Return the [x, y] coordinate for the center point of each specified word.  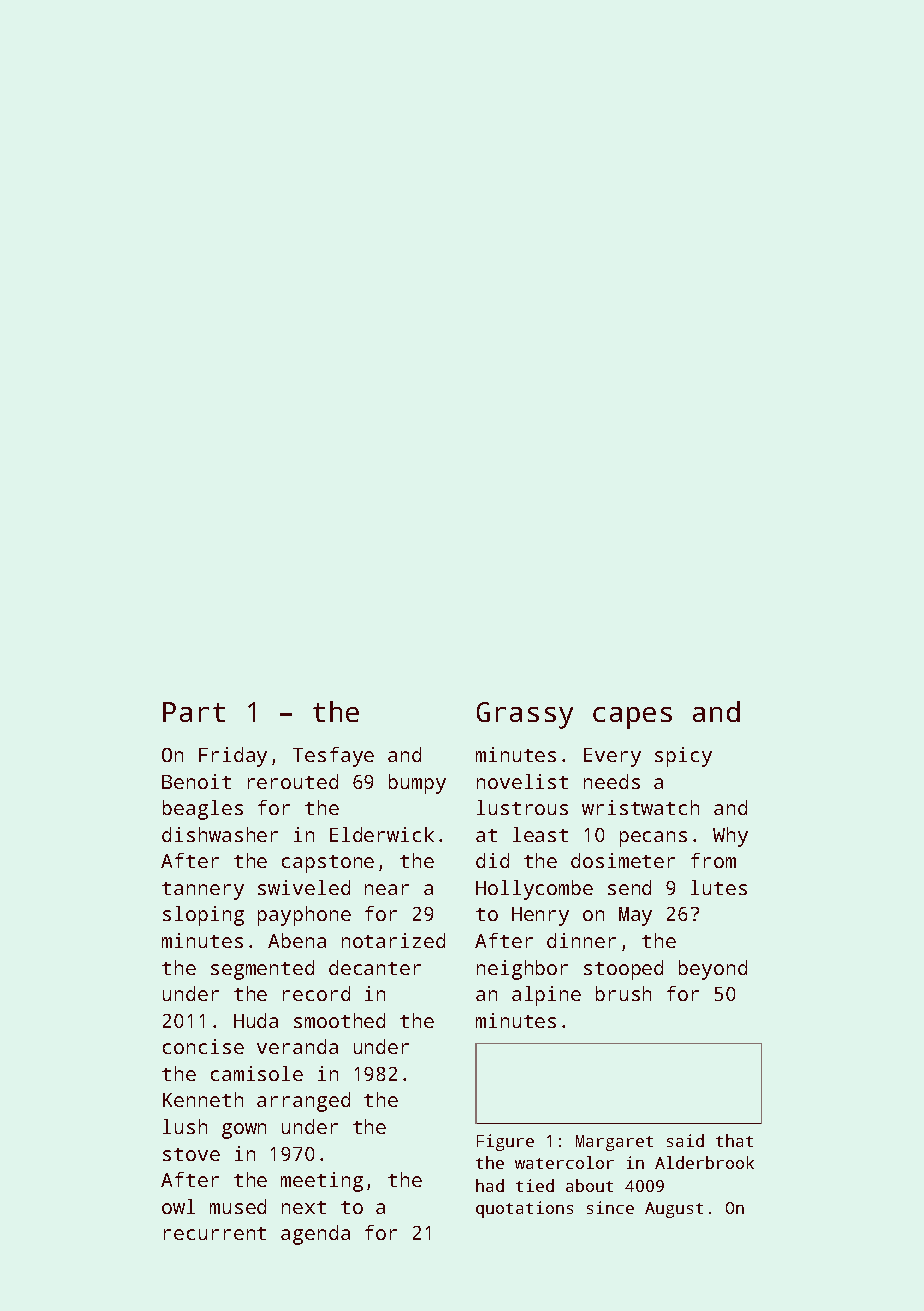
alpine [546, 996]
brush [623, 993]
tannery [203, 891]
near [387, 889]
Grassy [525, 715]
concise [203, 1046]
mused [238, 1206]
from [713, 860]
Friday [233, 757]
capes [632, 718]
